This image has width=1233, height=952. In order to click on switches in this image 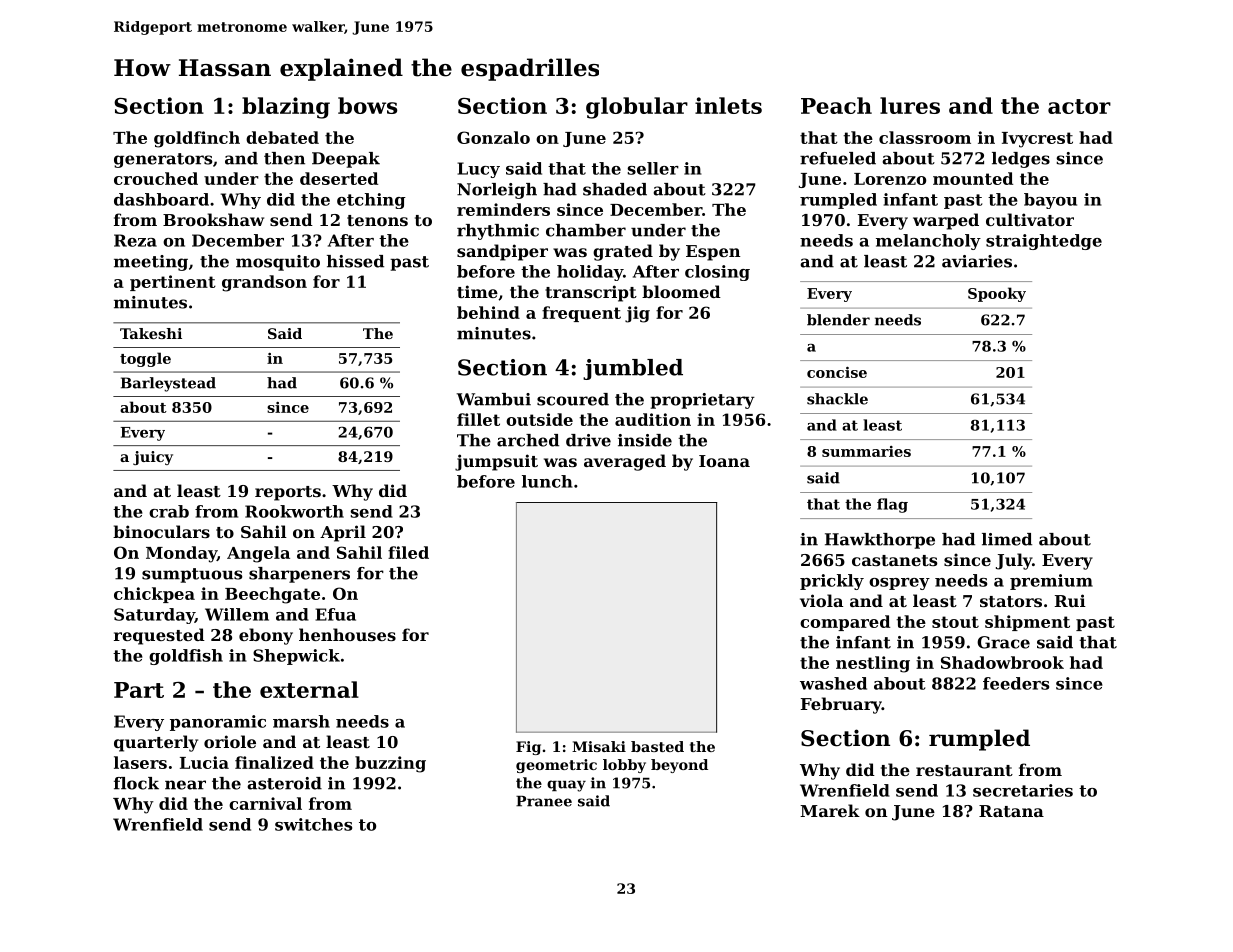, I will do `click(313, 824)`.
